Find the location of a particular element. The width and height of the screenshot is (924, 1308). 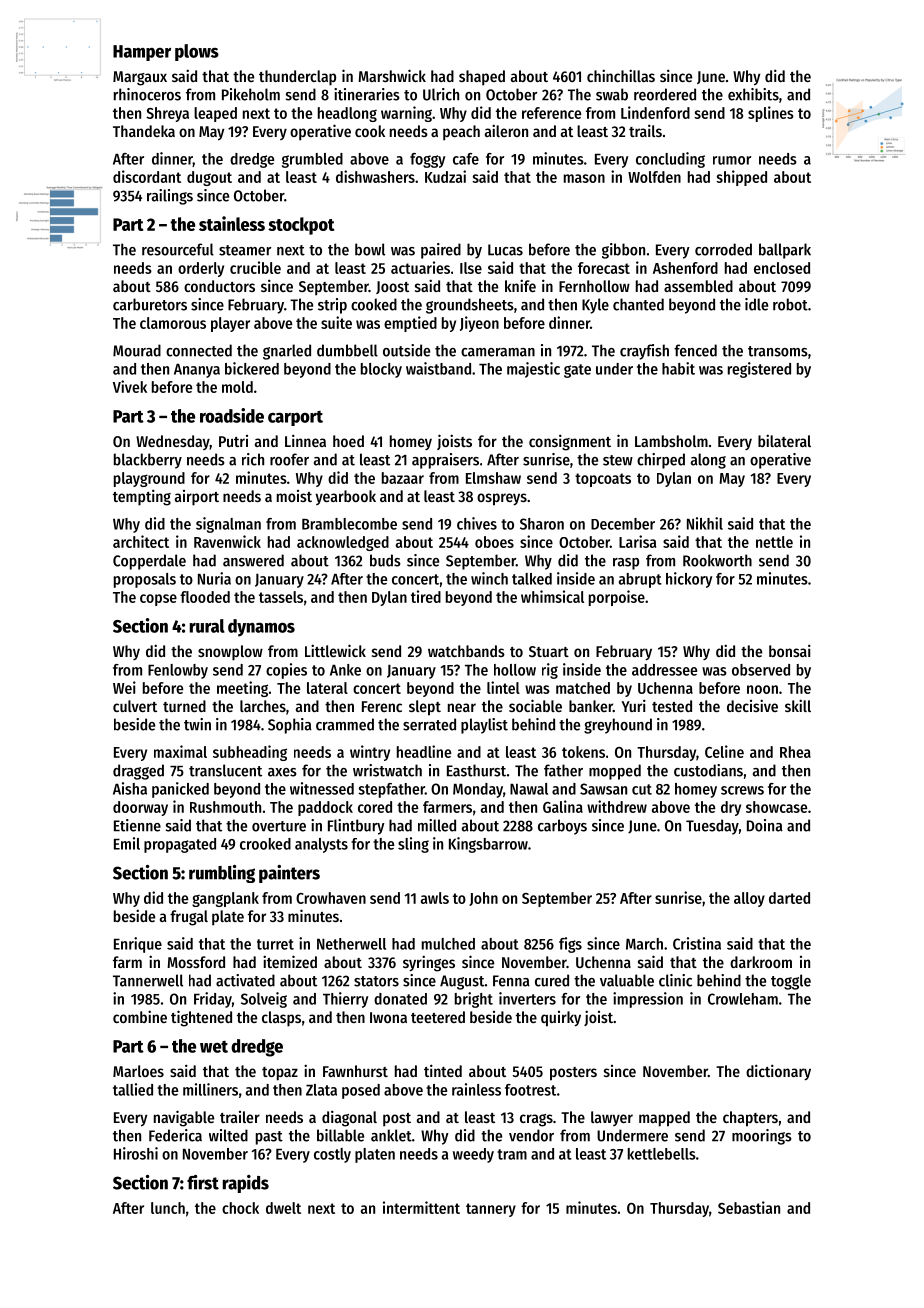

Emil is located at coordinates (127, 843).
